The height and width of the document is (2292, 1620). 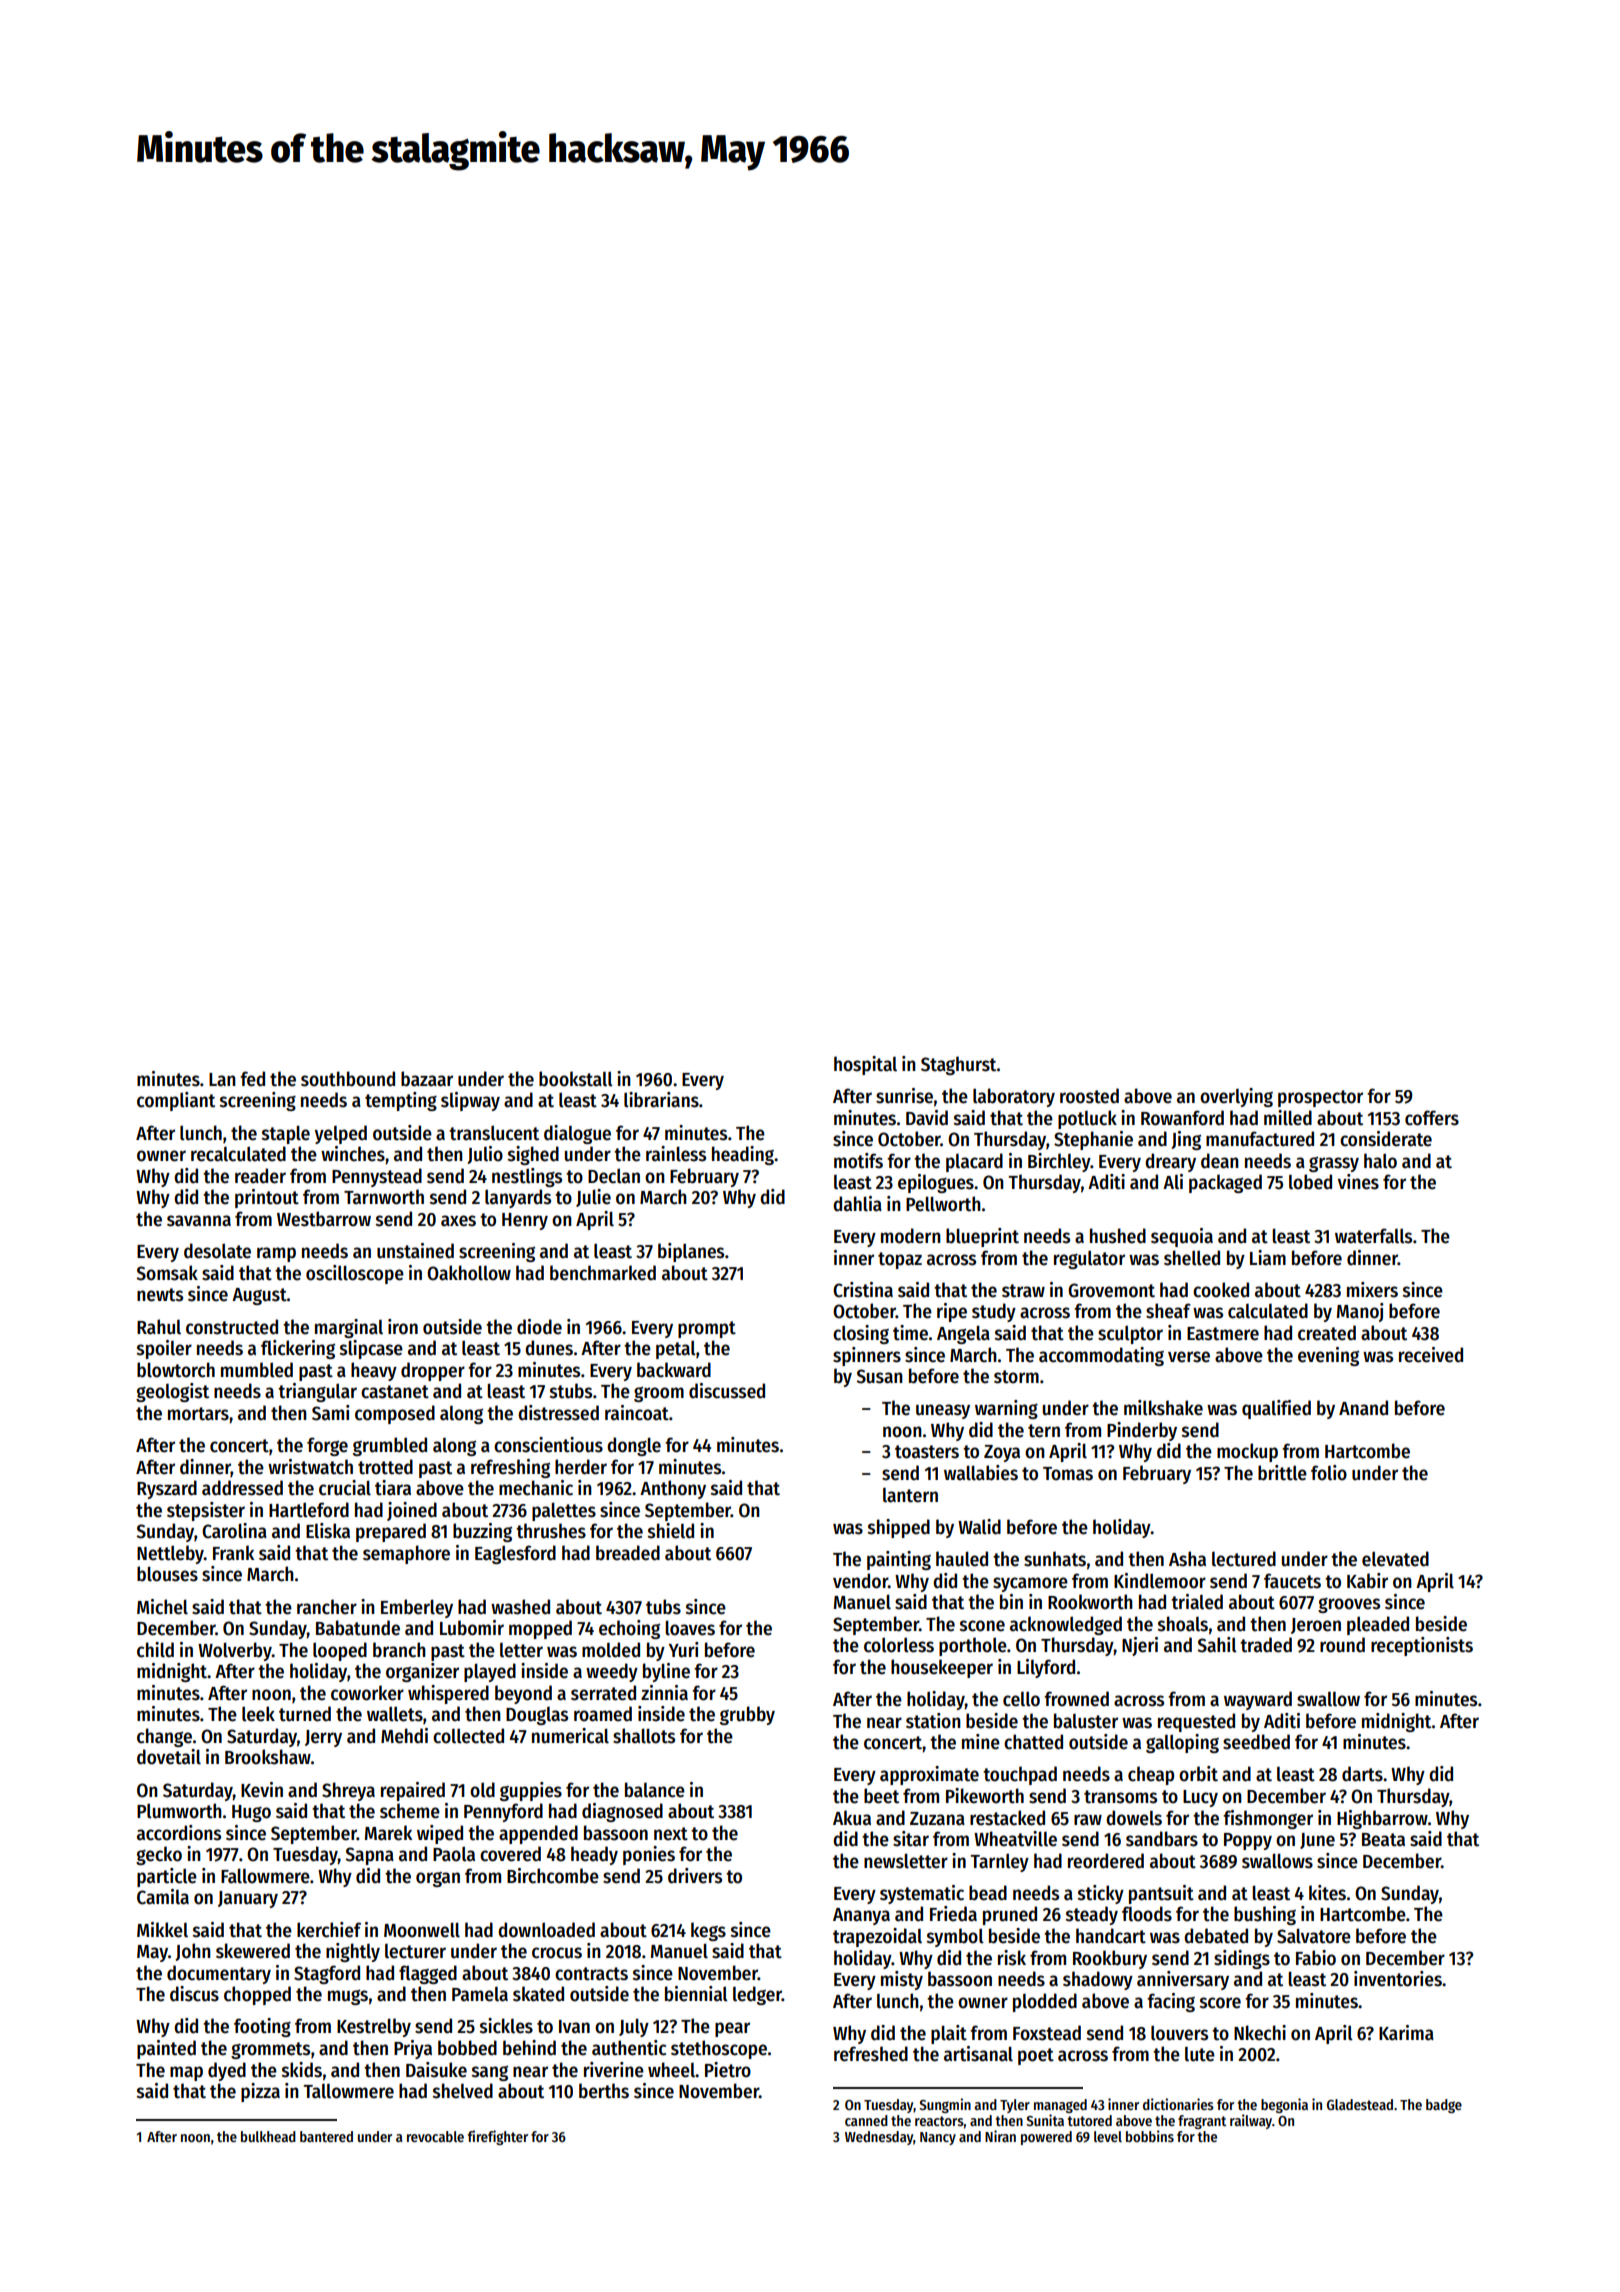 What do you see at coordinates (1292, 1581) in the document?
I see `faucets` at bounding box center [1292, 1581].
